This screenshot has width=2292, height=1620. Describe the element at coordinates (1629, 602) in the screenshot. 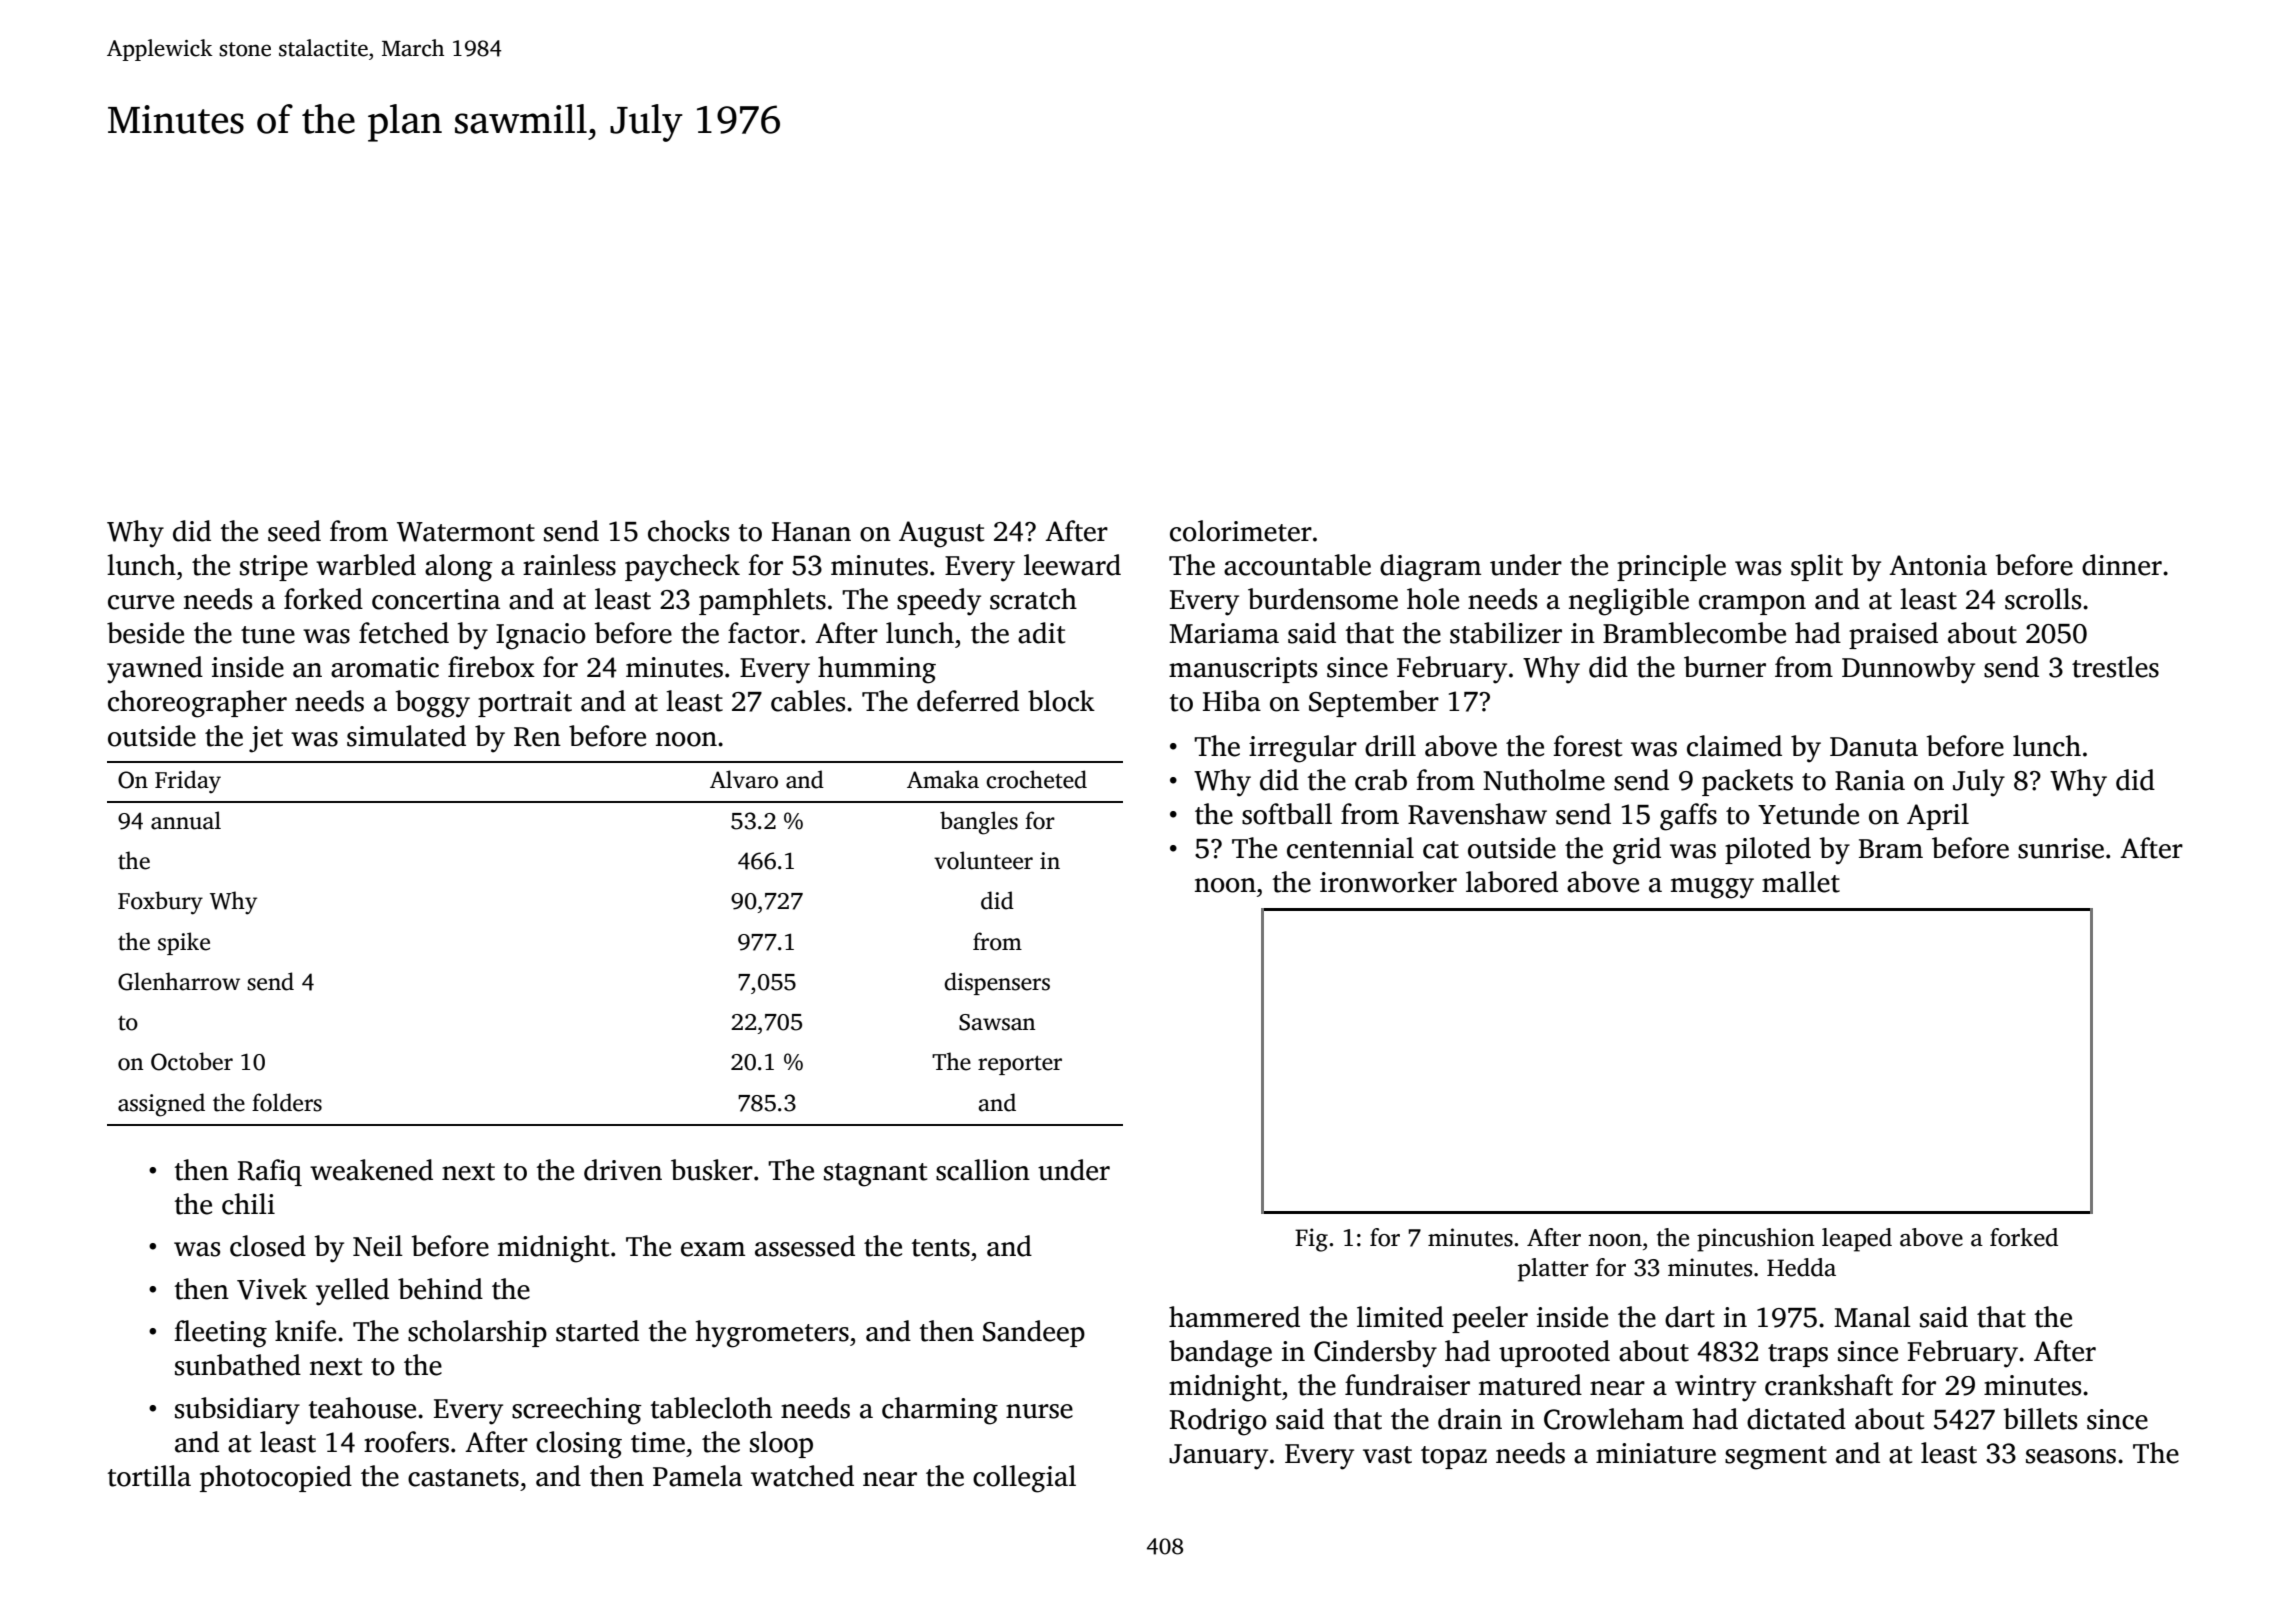

I see `negligible` at that location.
